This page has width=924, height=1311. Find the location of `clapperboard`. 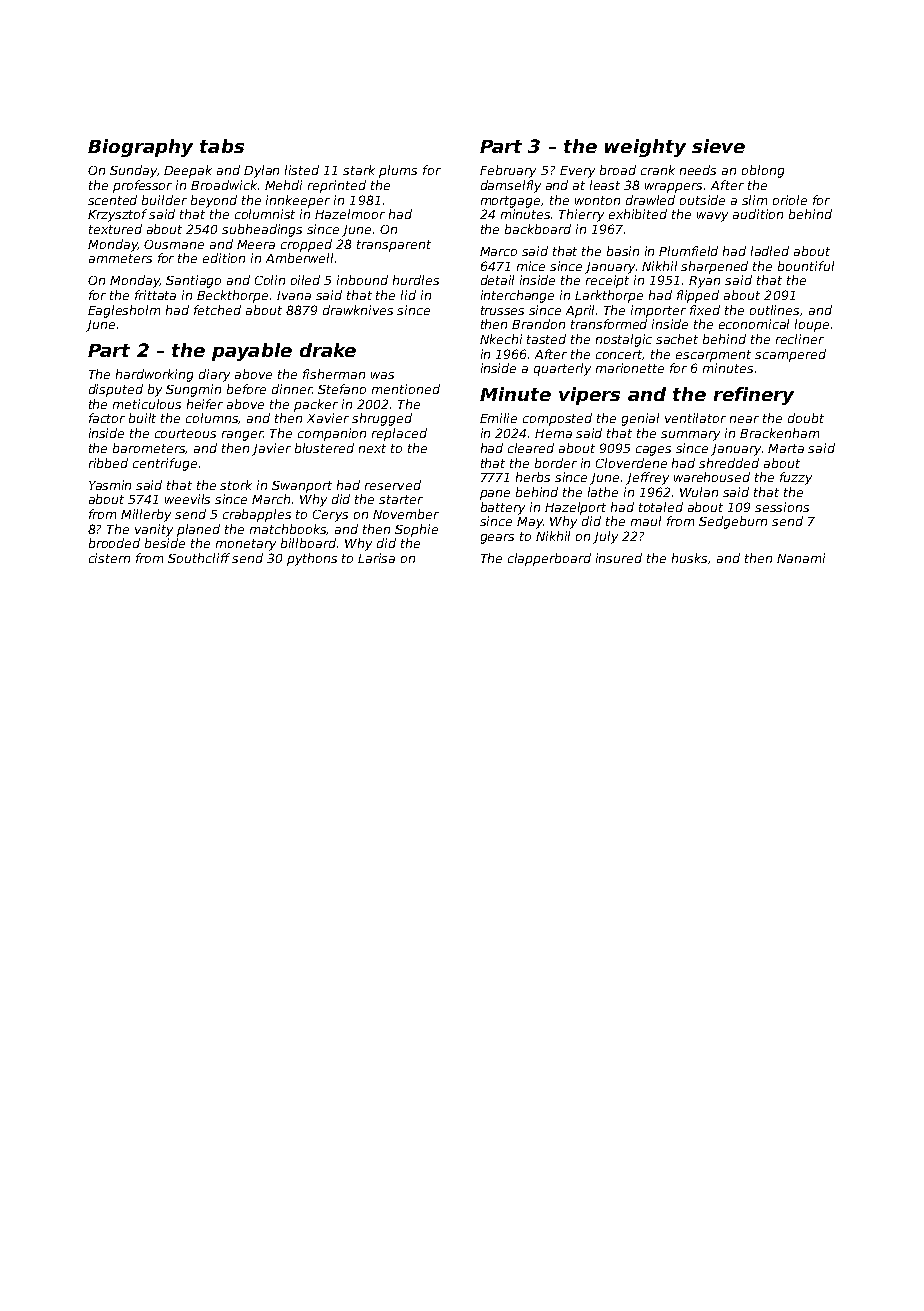

clapperboard is located at coordinates (549, 559).
